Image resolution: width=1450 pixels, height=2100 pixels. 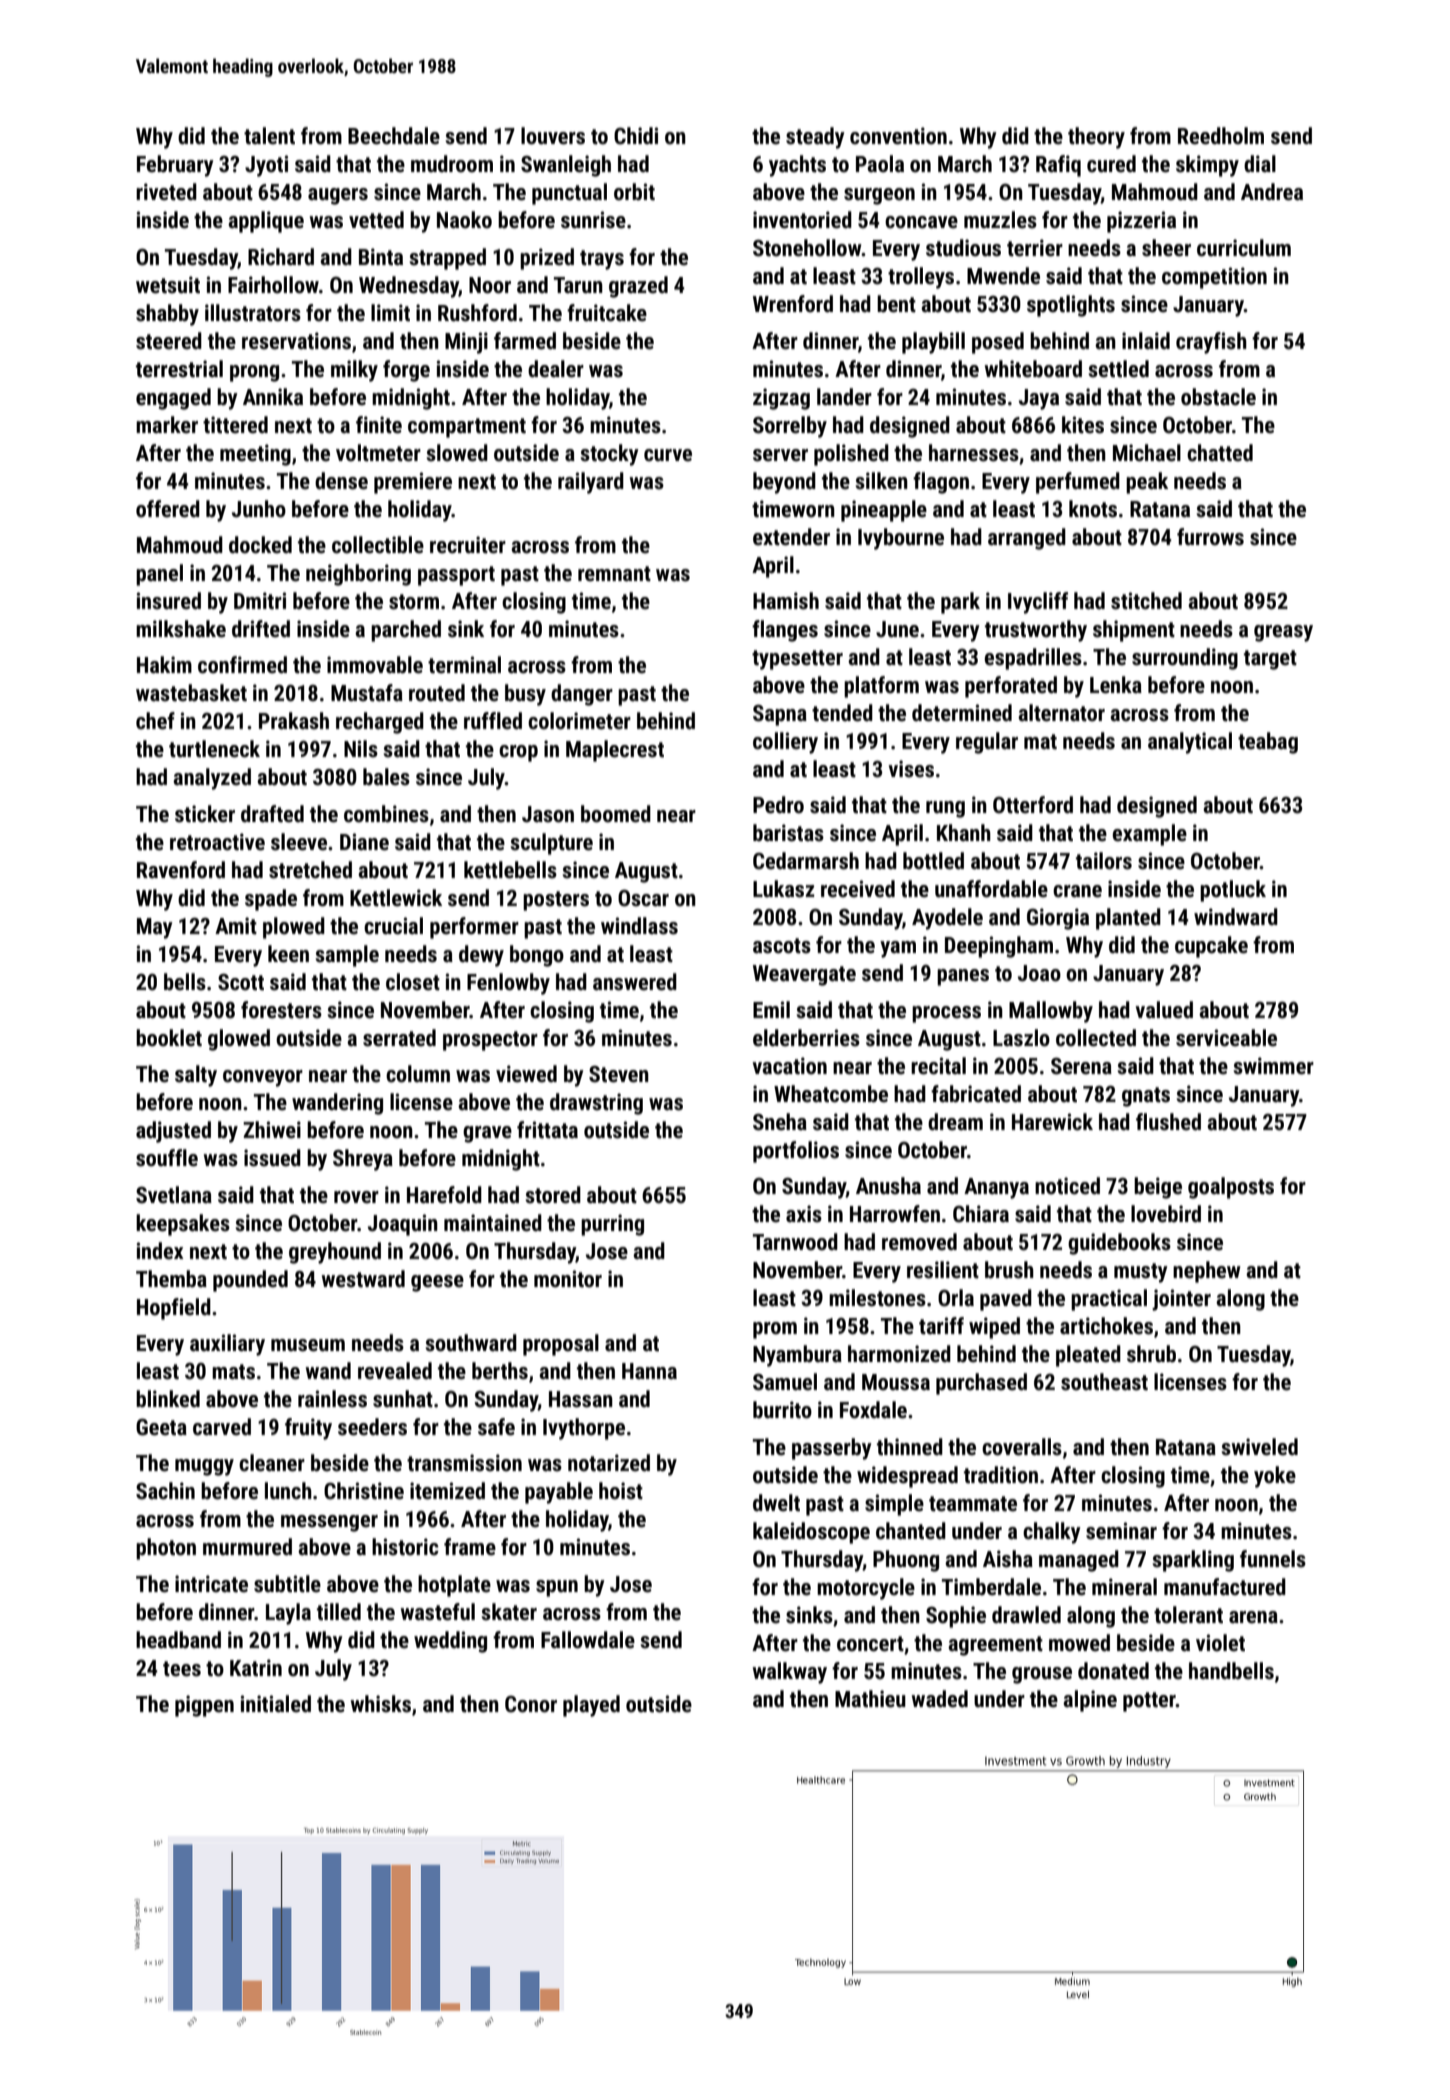 I want to click on premiere, so click(x=413, y=483).
